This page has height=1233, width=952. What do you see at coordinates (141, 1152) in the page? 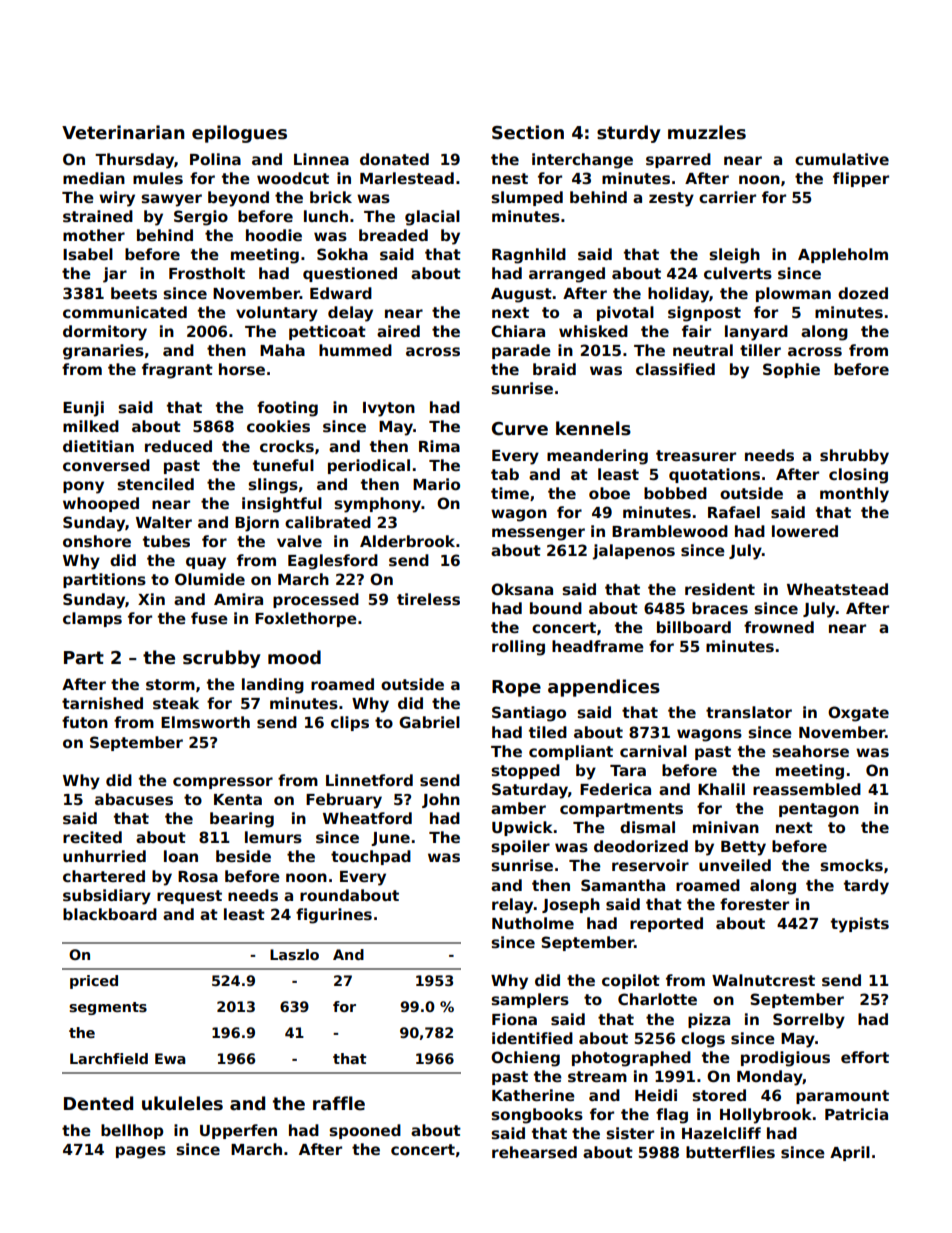
I see `pages` at bounding box center [141, 1152].
